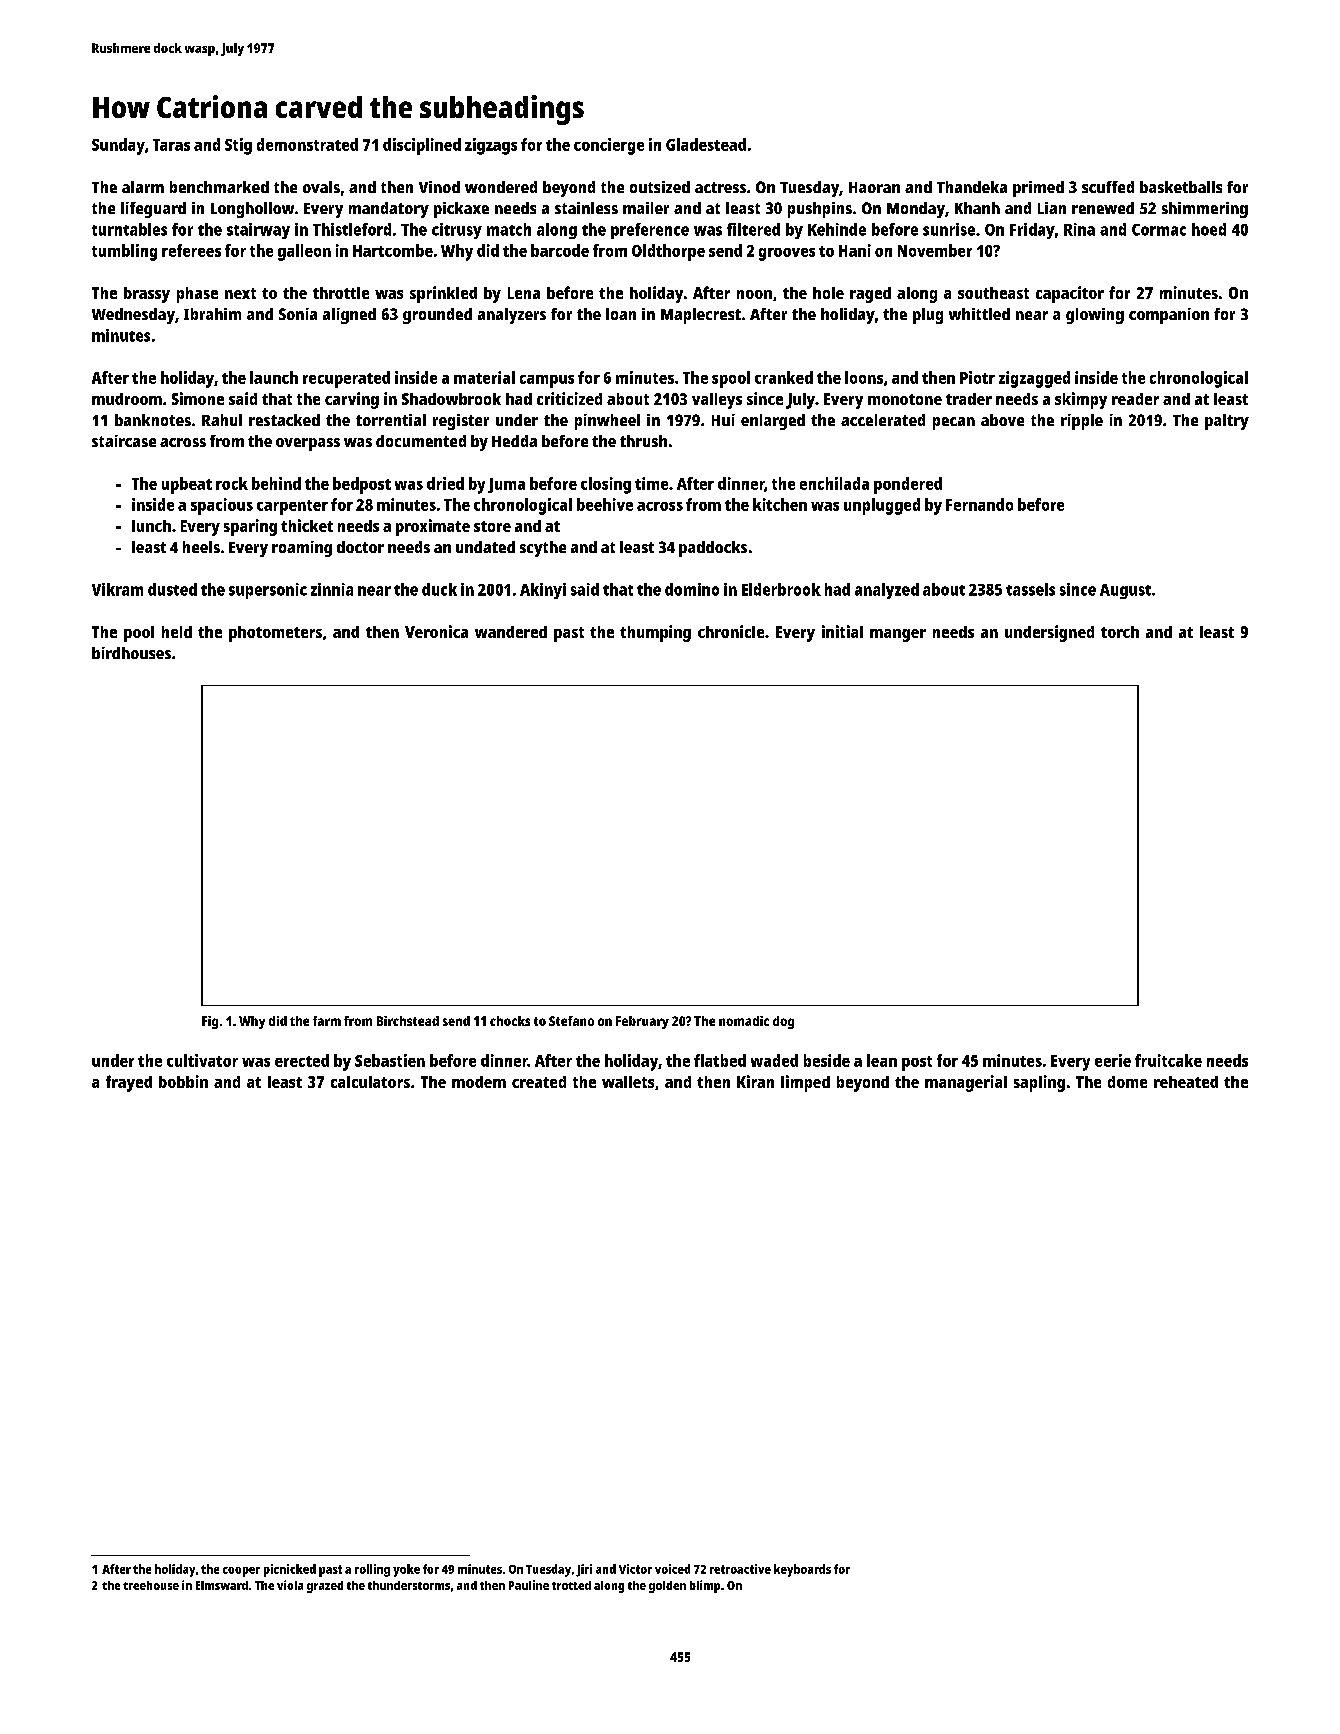 The height and width of the image is (1734, 1340). Describe the element at coordinates (307, 144) in the image. I see `demonstrated` at that location.
